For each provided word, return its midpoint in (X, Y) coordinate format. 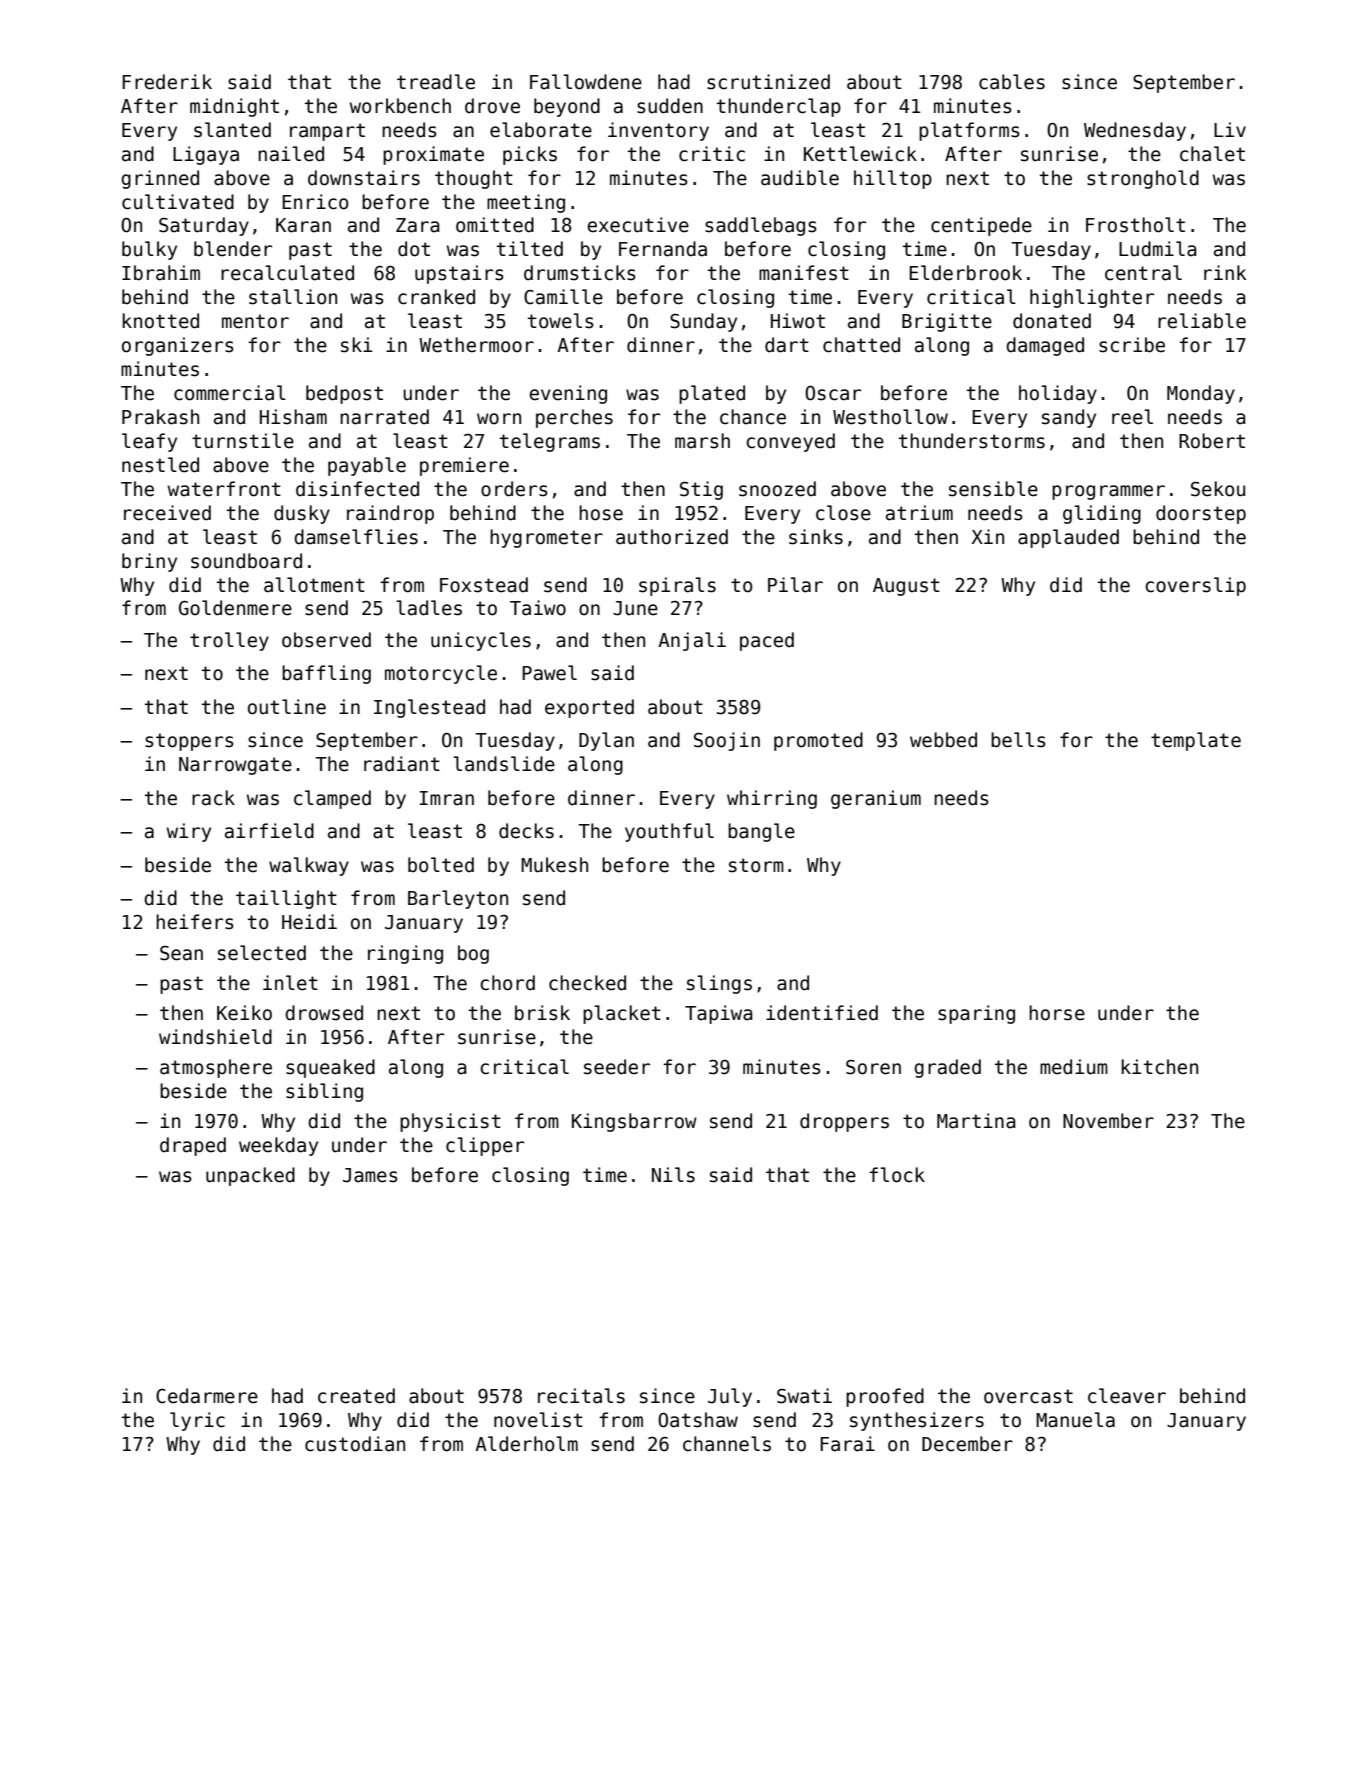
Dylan (606, 741)
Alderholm (526, 1444)
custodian (355, 1444)
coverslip (1195, 586)
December (967, 1444)
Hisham (293, 417)
